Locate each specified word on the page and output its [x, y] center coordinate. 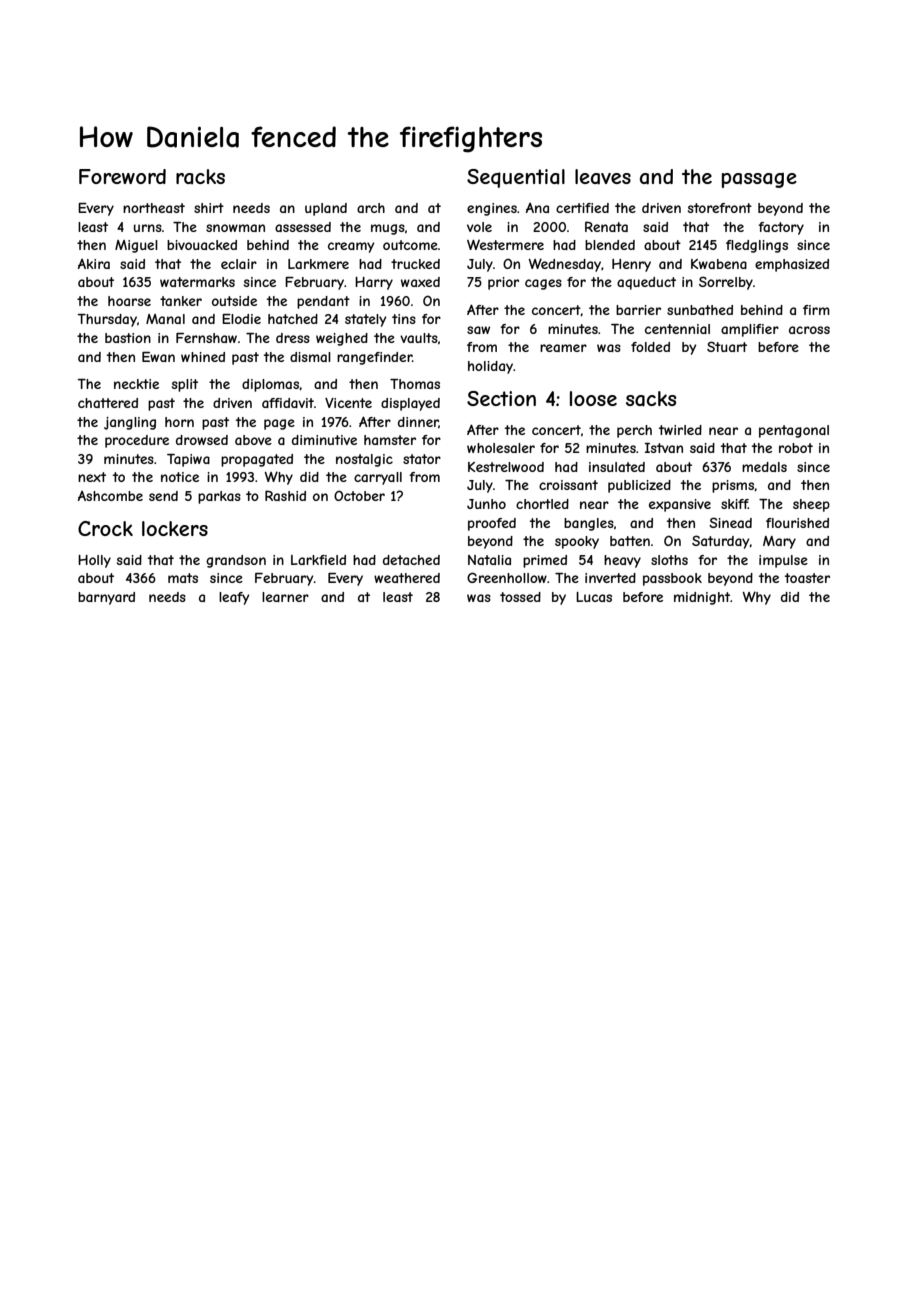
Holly [94, 561]
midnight [702, 598]
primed [545, 561]
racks [200, 176]
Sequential [516, 178]
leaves [603, 177]
